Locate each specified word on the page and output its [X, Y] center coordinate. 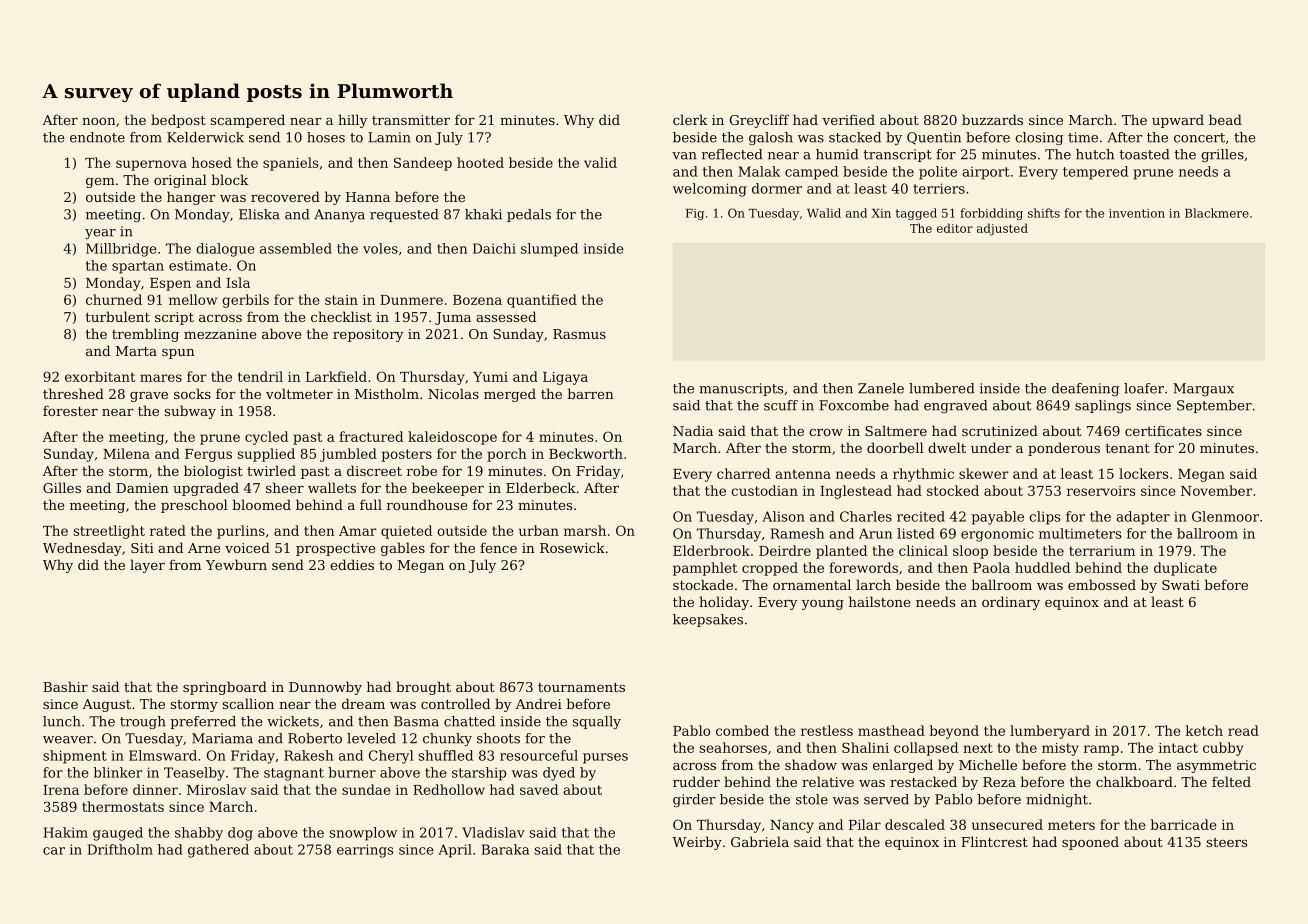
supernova [151, 165]
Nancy [792, 826]
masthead [891, 730]
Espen [170, 284]
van [684, 156]
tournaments [581, 687]
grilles [1222, 155]
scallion [248, 703]
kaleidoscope [452, 438]
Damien [142, 488]
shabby [199, 834]
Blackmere [1217, 213]
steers [1227, 842]
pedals [529, 215]
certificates [1163, 430]
